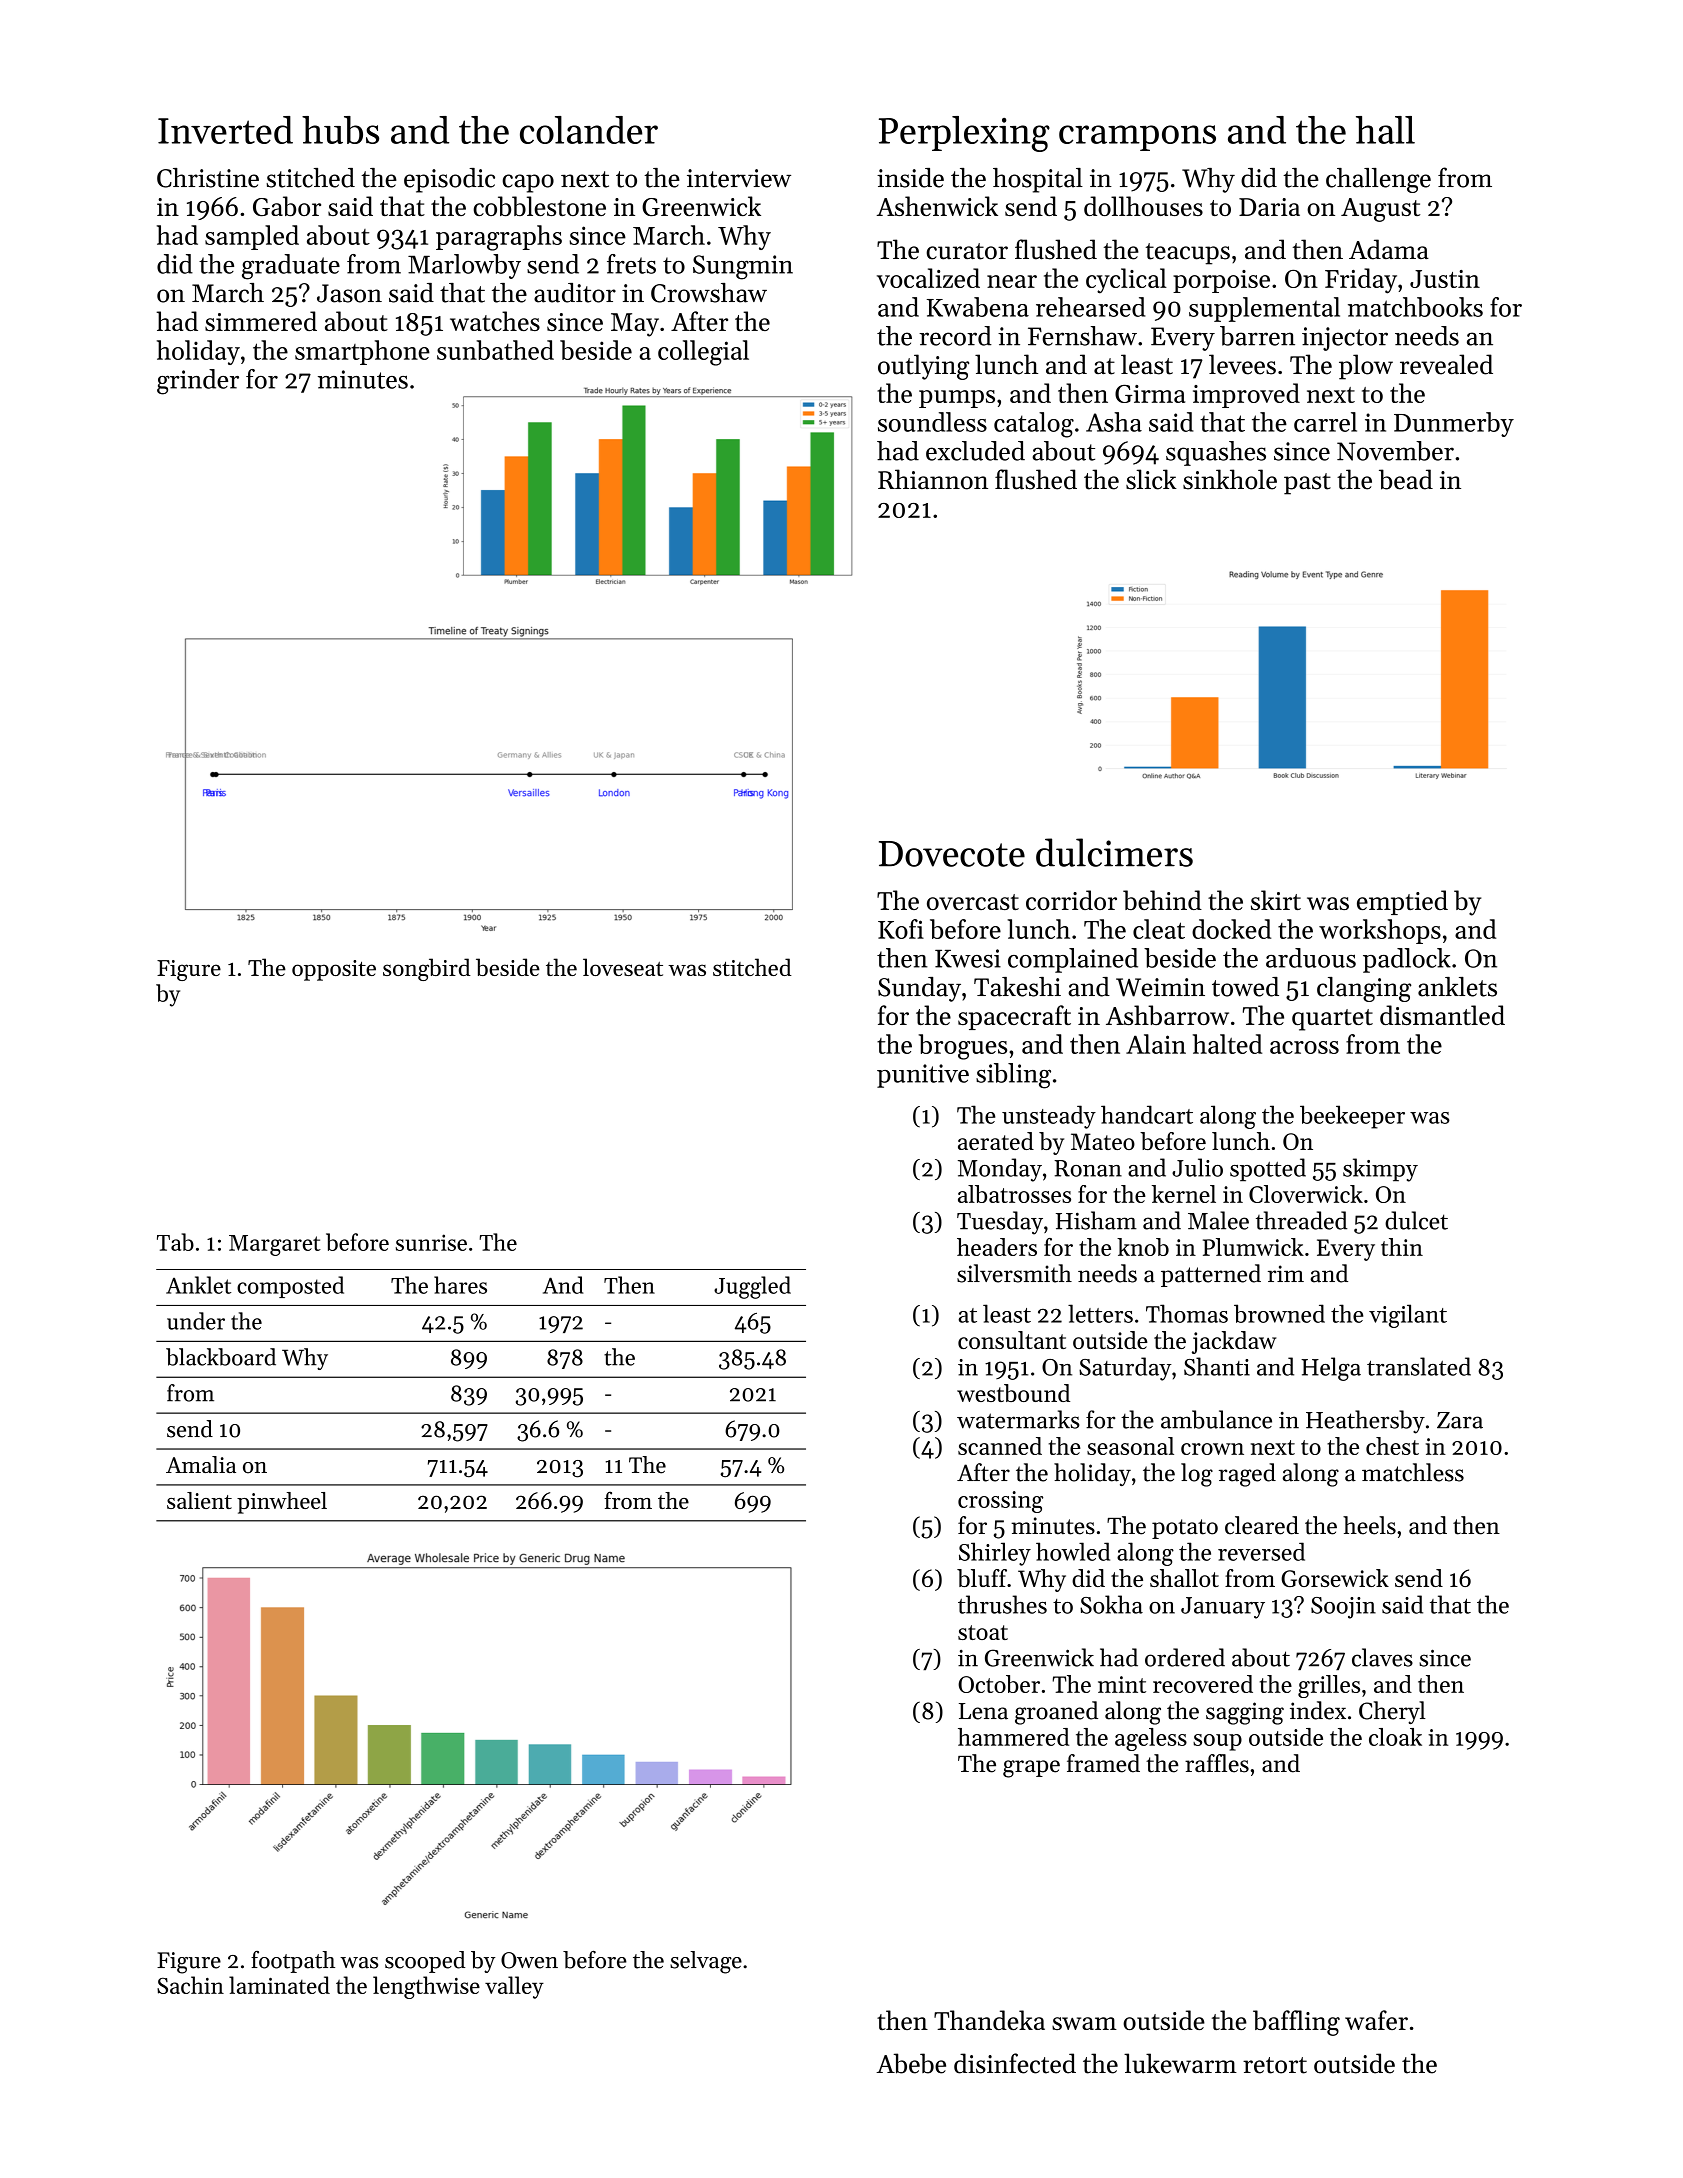  I want to click on Kofi, so click(901, 929).
